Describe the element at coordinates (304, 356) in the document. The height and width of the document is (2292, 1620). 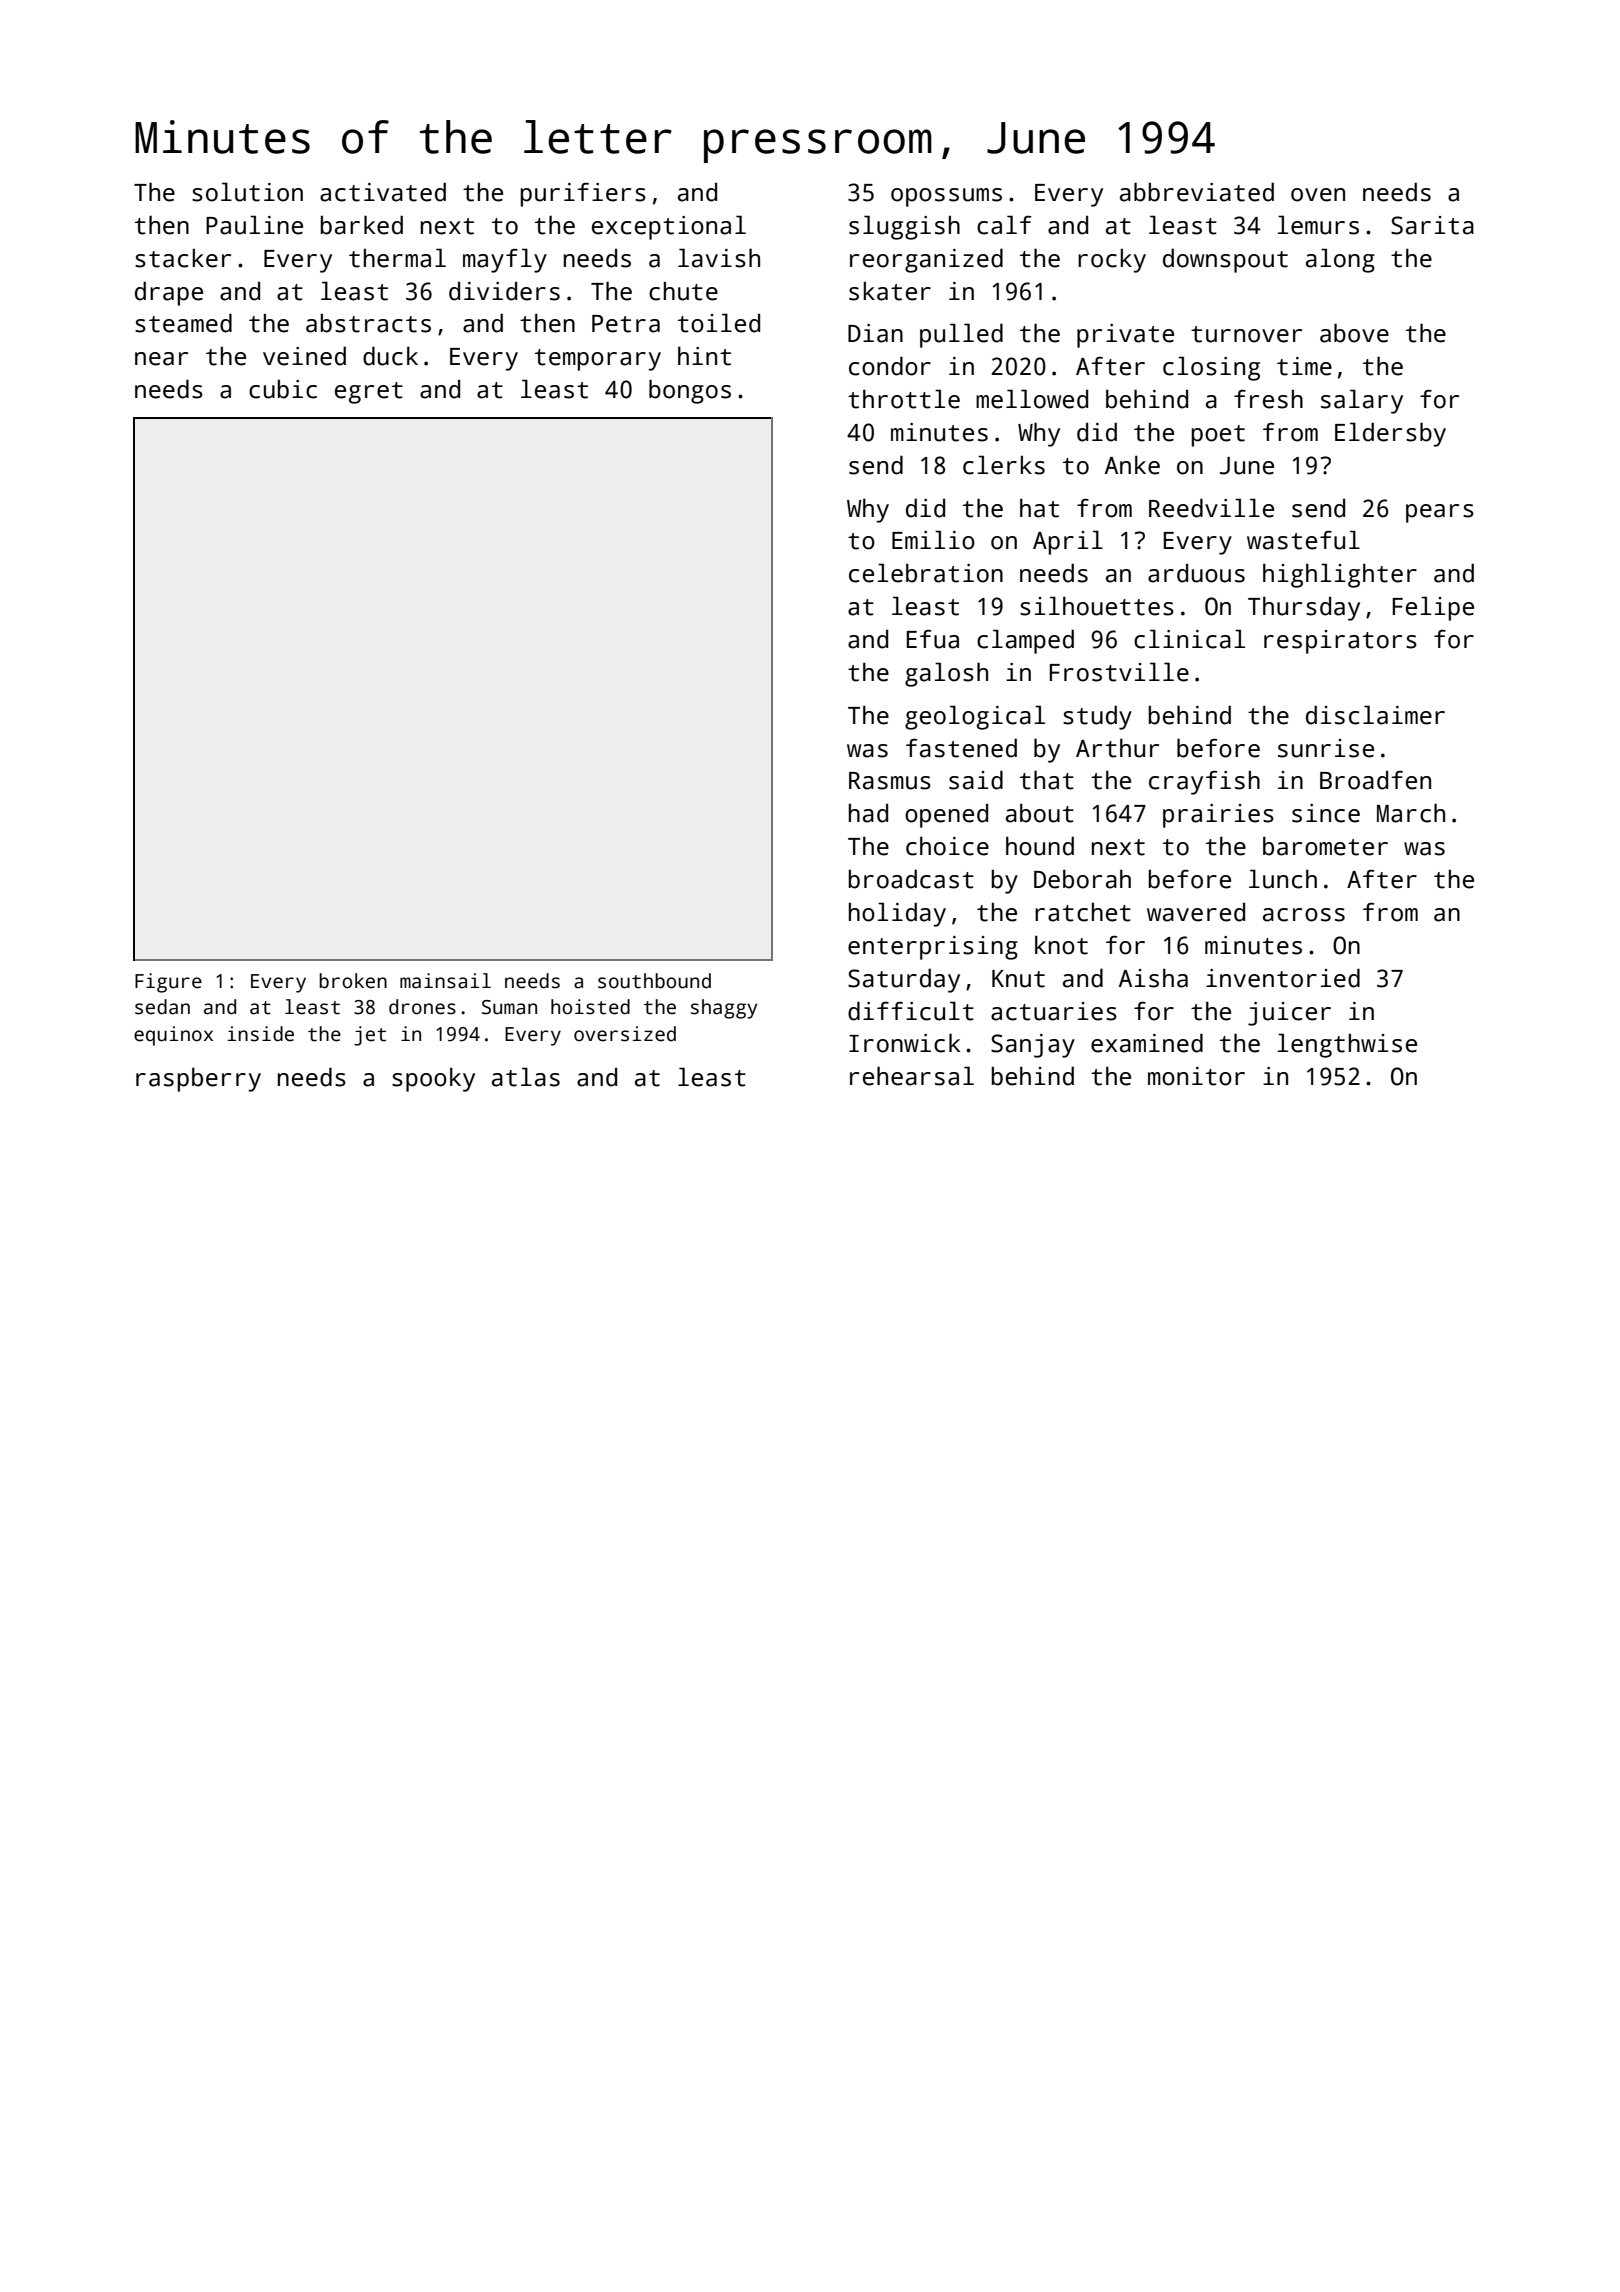
I see `veined` at that location.
